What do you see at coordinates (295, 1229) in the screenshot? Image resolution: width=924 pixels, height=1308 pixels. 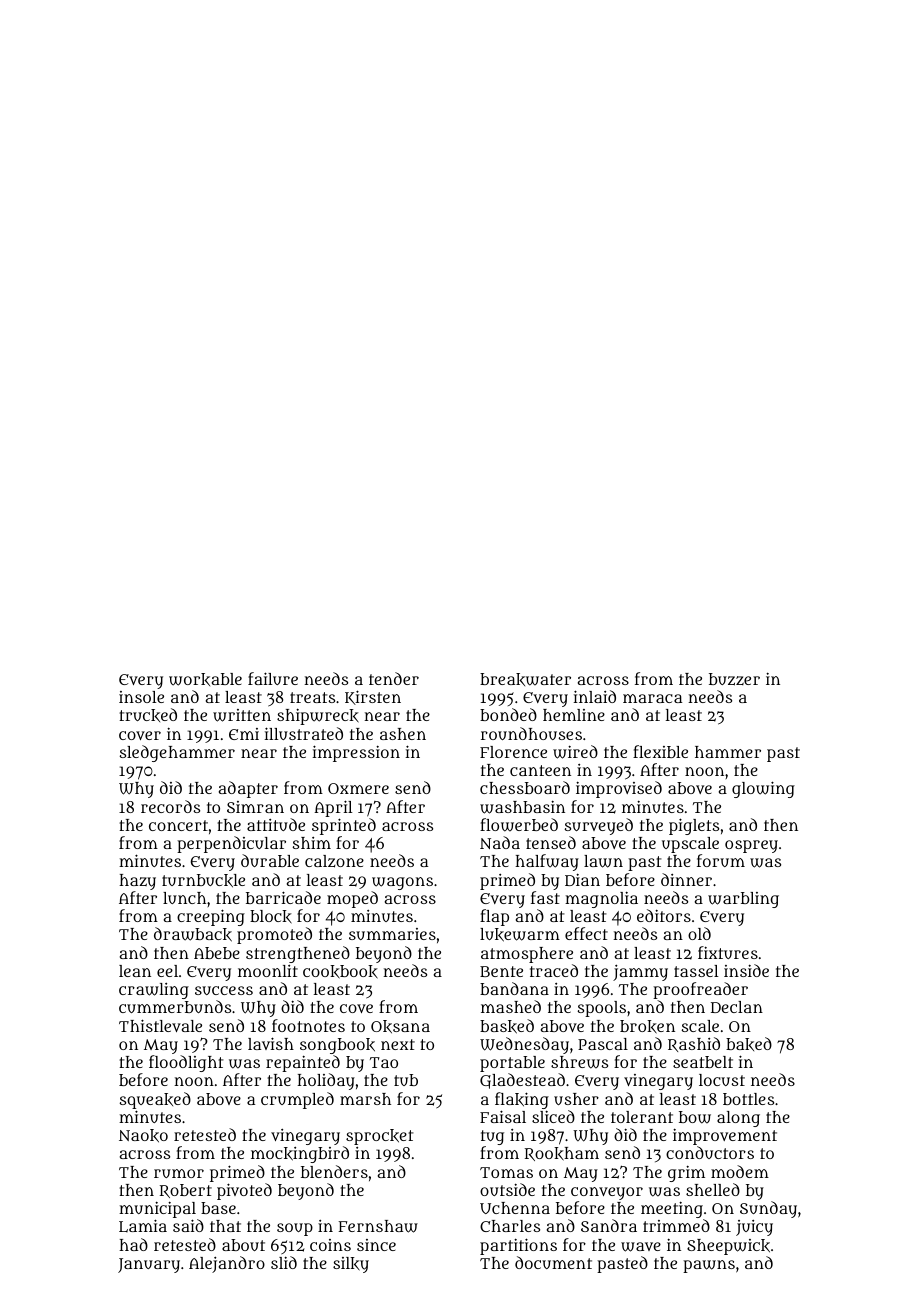 I see `soup` at bounding box center [295, 1229].
